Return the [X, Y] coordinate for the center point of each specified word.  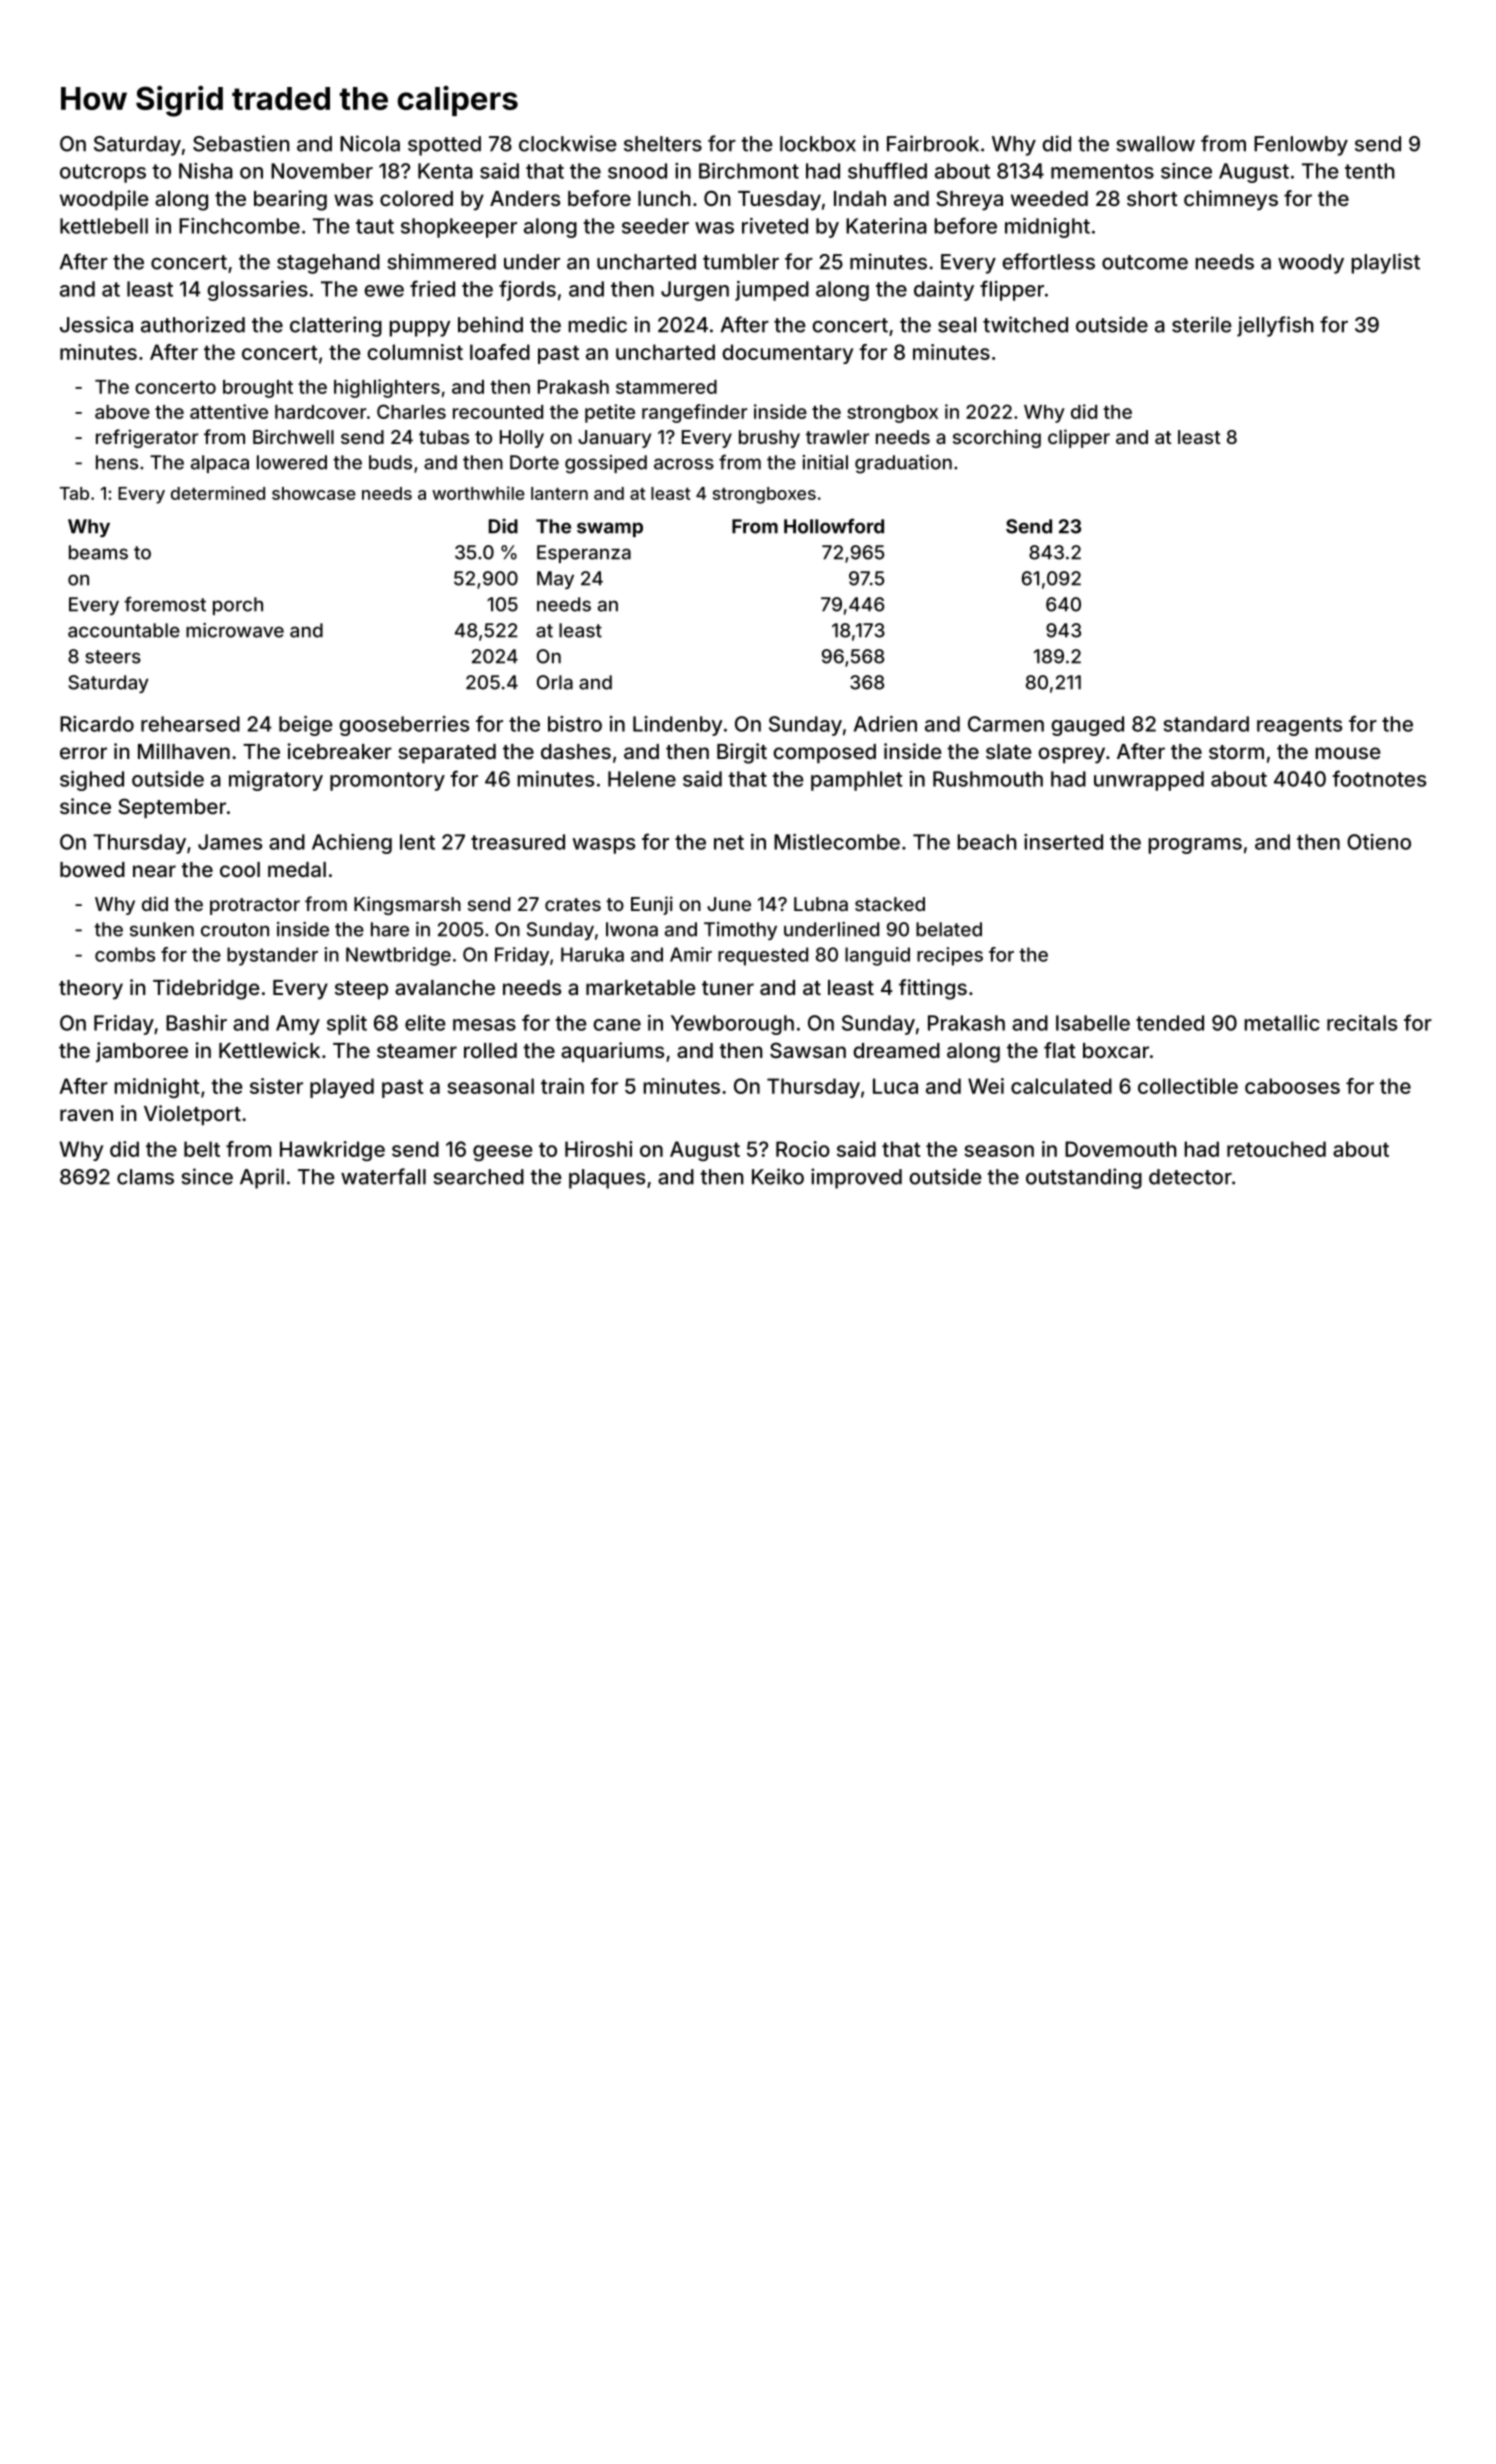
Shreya [969, 200]
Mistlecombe [837, 842]
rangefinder [694, 413]
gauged [1087, 726]
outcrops [103, 173]
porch [238, 606]
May [555, 580]
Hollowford [834, 526]
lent [417, 842]
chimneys [1231, 200]
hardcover [320, 412]
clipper [1079, 438]
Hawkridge [332, 1151]
